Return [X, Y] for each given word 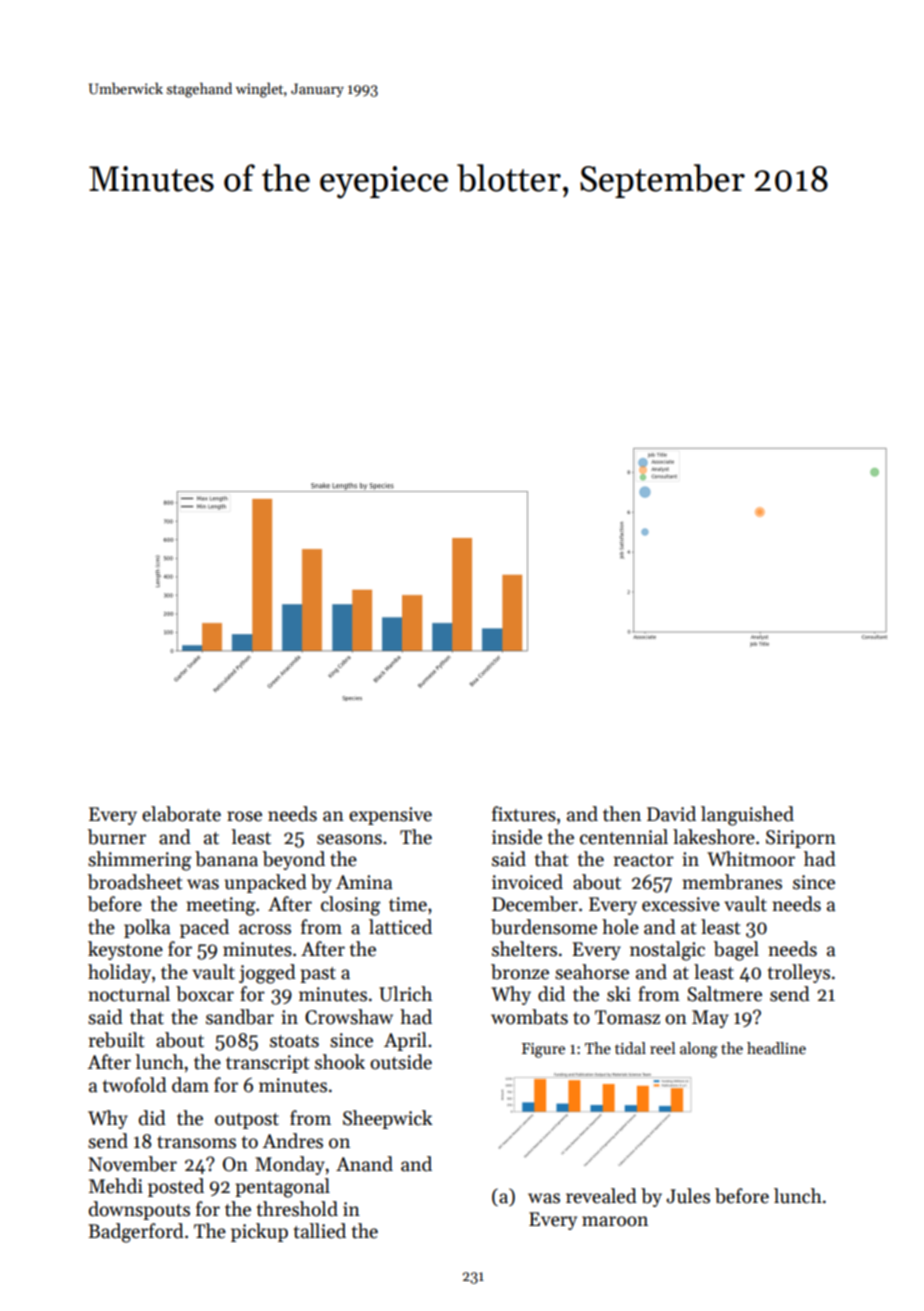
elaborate [181, 814]
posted [176, 1187]
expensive [390, 816]
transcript [267, 1064]
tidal [630, 1048]
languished [747, 816]
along [699, 1050]
